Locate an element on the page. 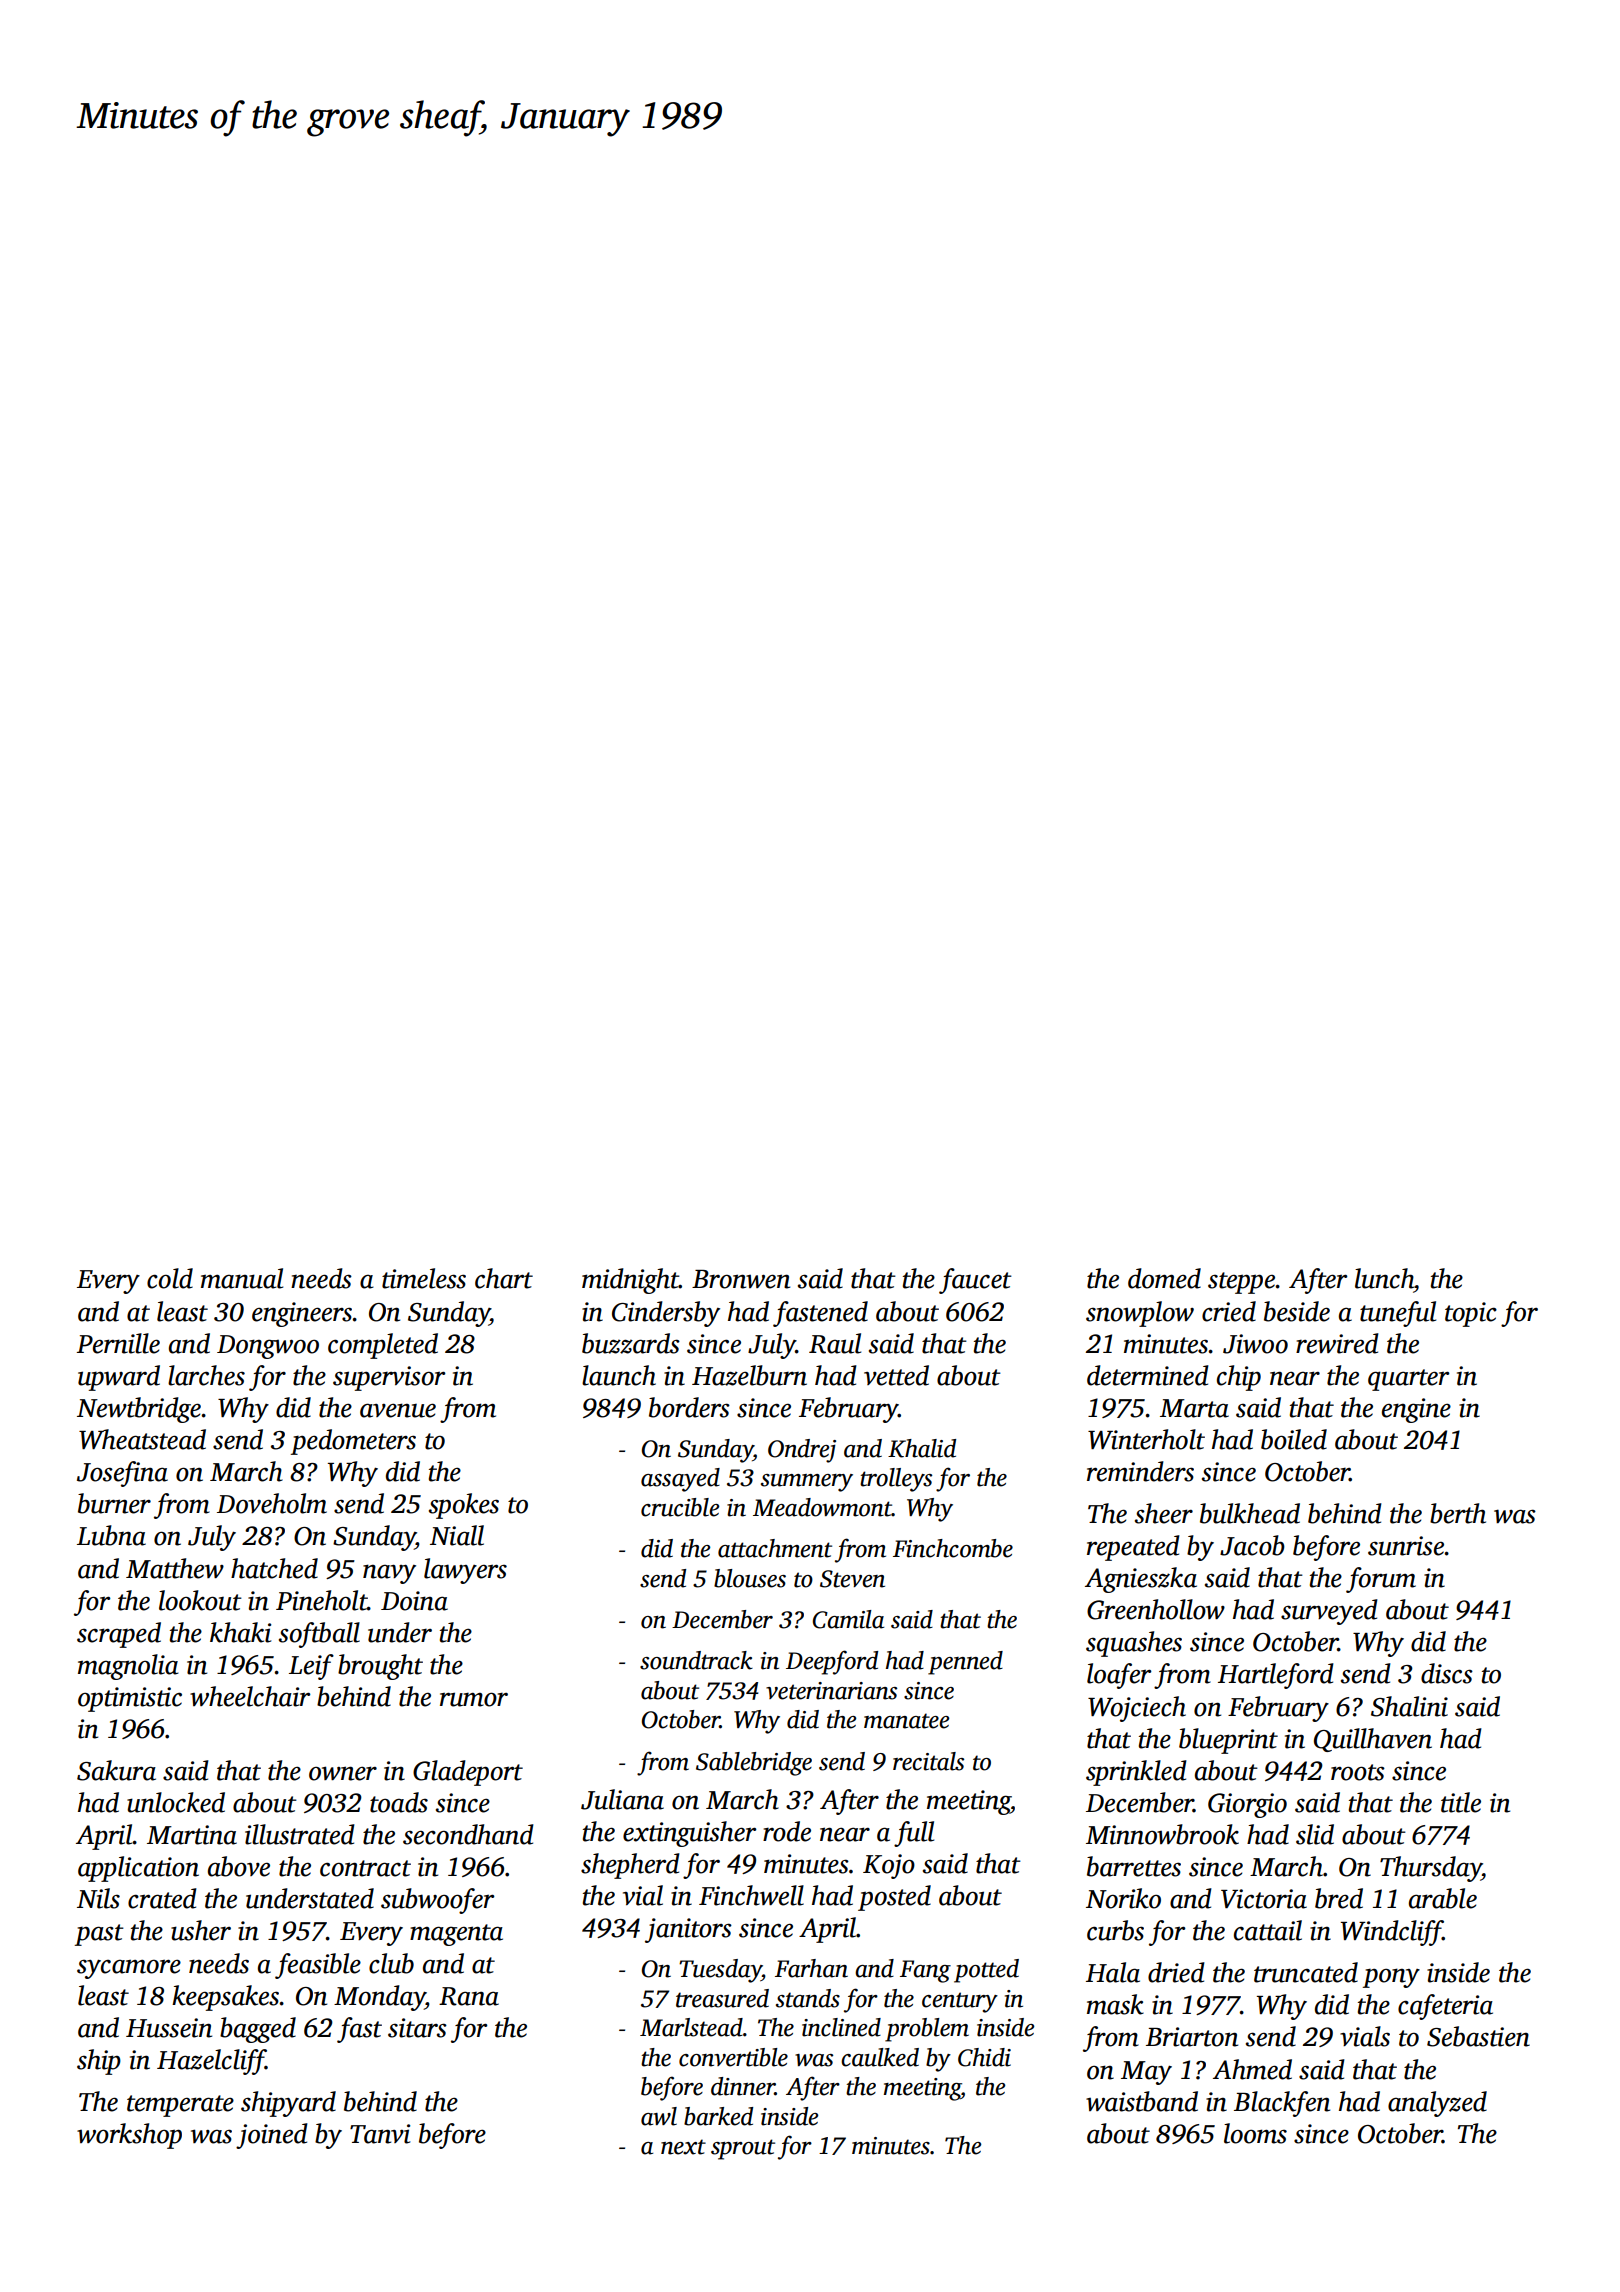  Raul is located at coordinates (835, 1343).
